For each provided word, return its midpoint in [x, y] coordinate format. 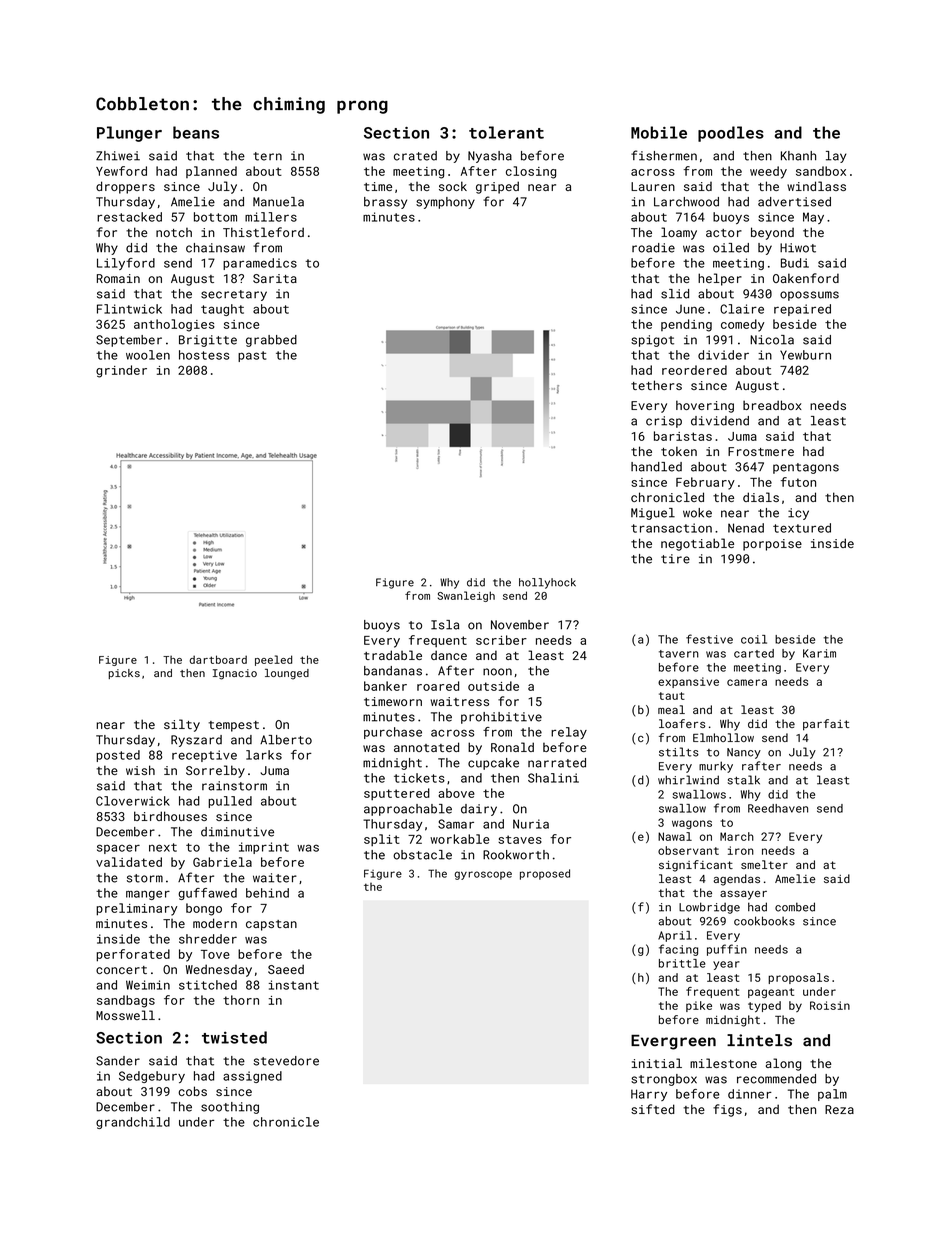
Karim [819, 653]
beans [196, 132]
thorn [241, 1000]
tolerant [506, 132]
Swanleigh [466, 596]
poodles [731, 134]
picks [124, 674]
